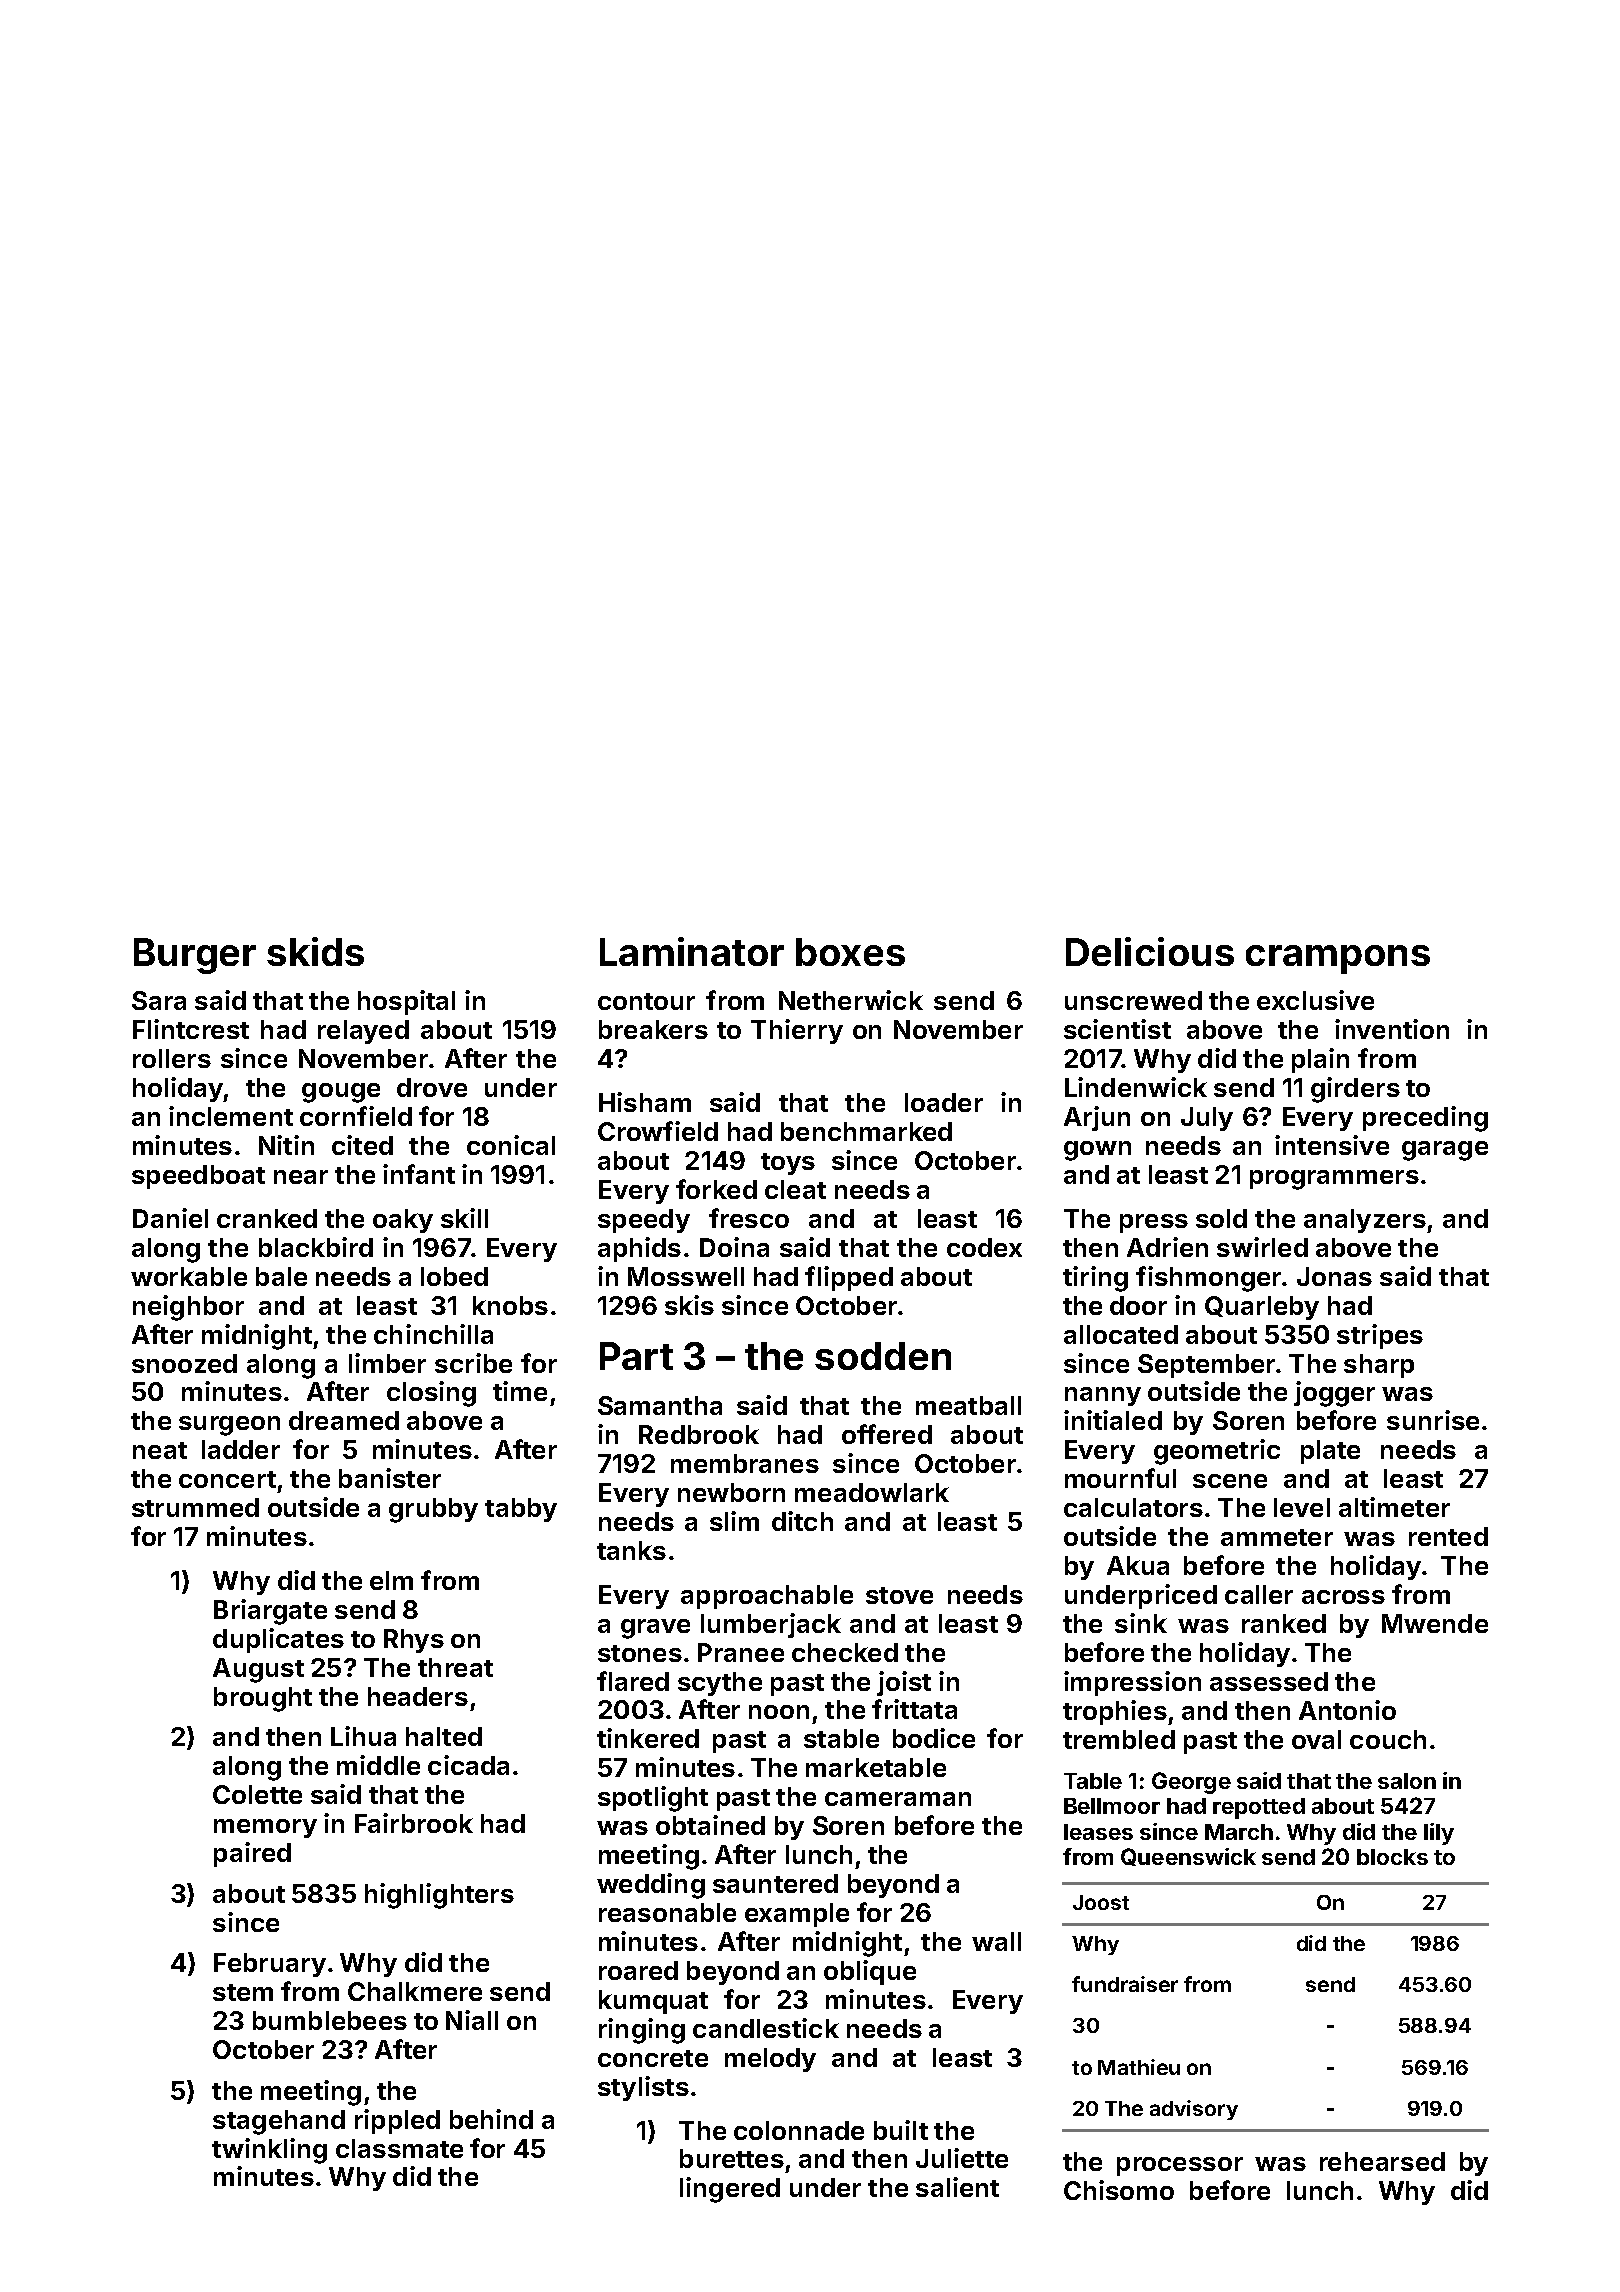 Image resolution: width=1620 pixels, height=2292 pixels. What do you see at coordinates (631, 1550) in the screenshot?
I see `tanks` at bounding box center [631, 1550].
